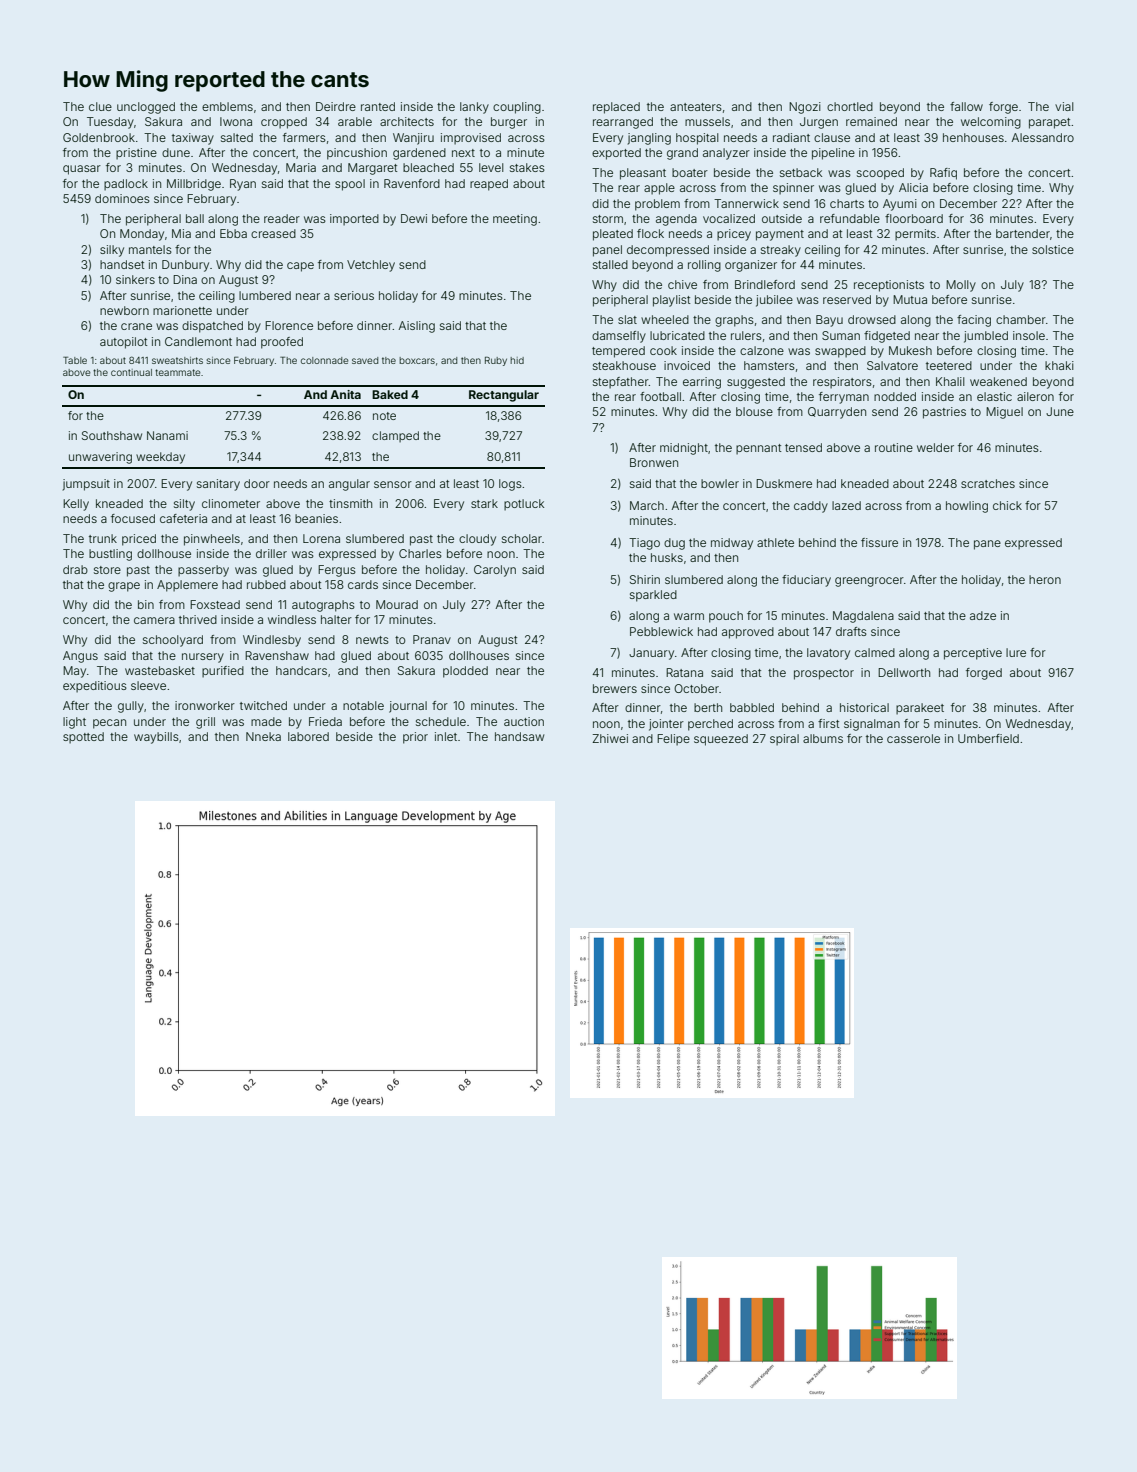 Image resolution: width=1137 pixels, height=1472 pixels. Describe the element at coordinates (146, 108) in the document. I see `unclogged` at that location.
